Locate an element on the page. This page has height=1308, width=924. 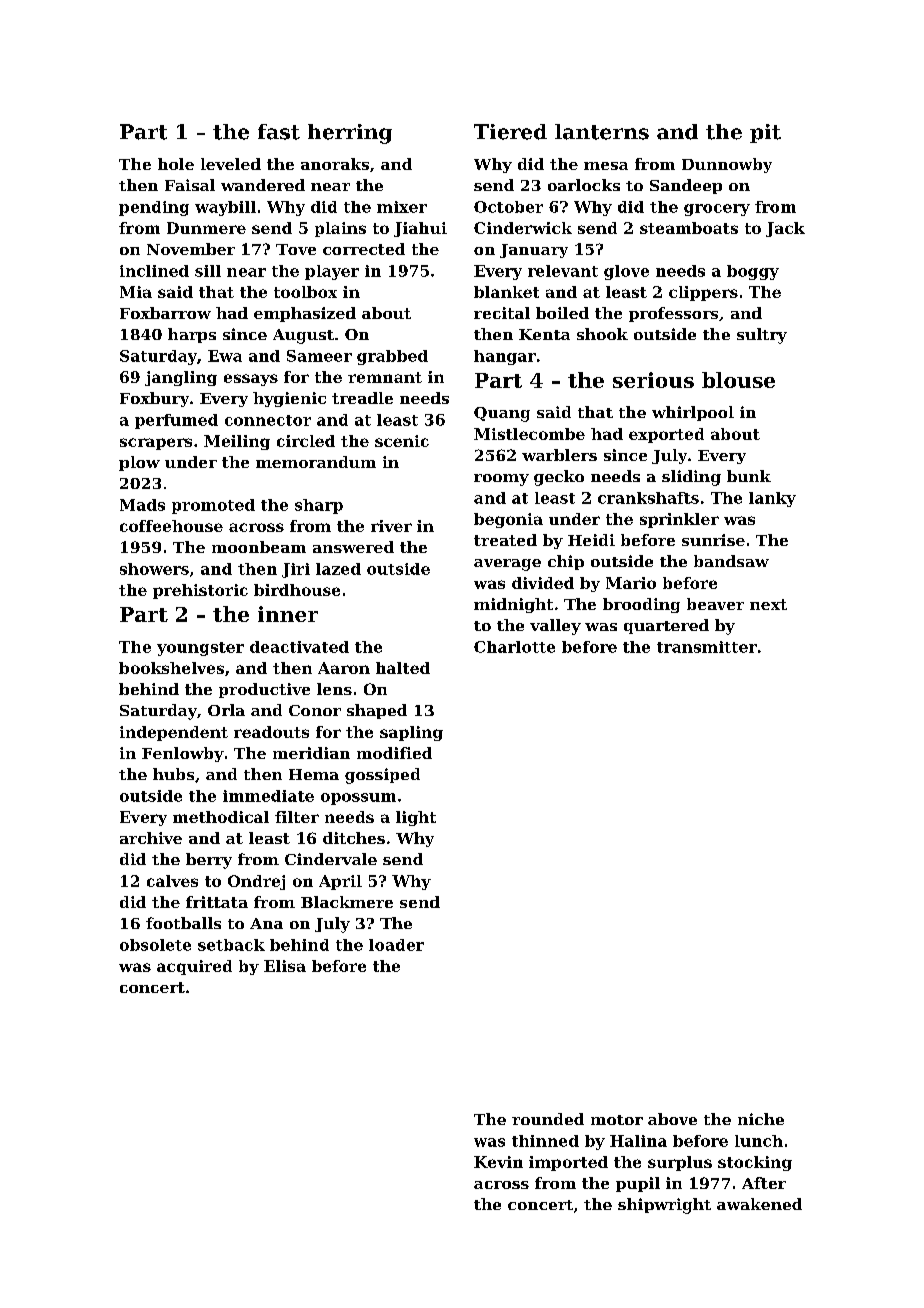
boggy is located at coordinates (753, 272).
